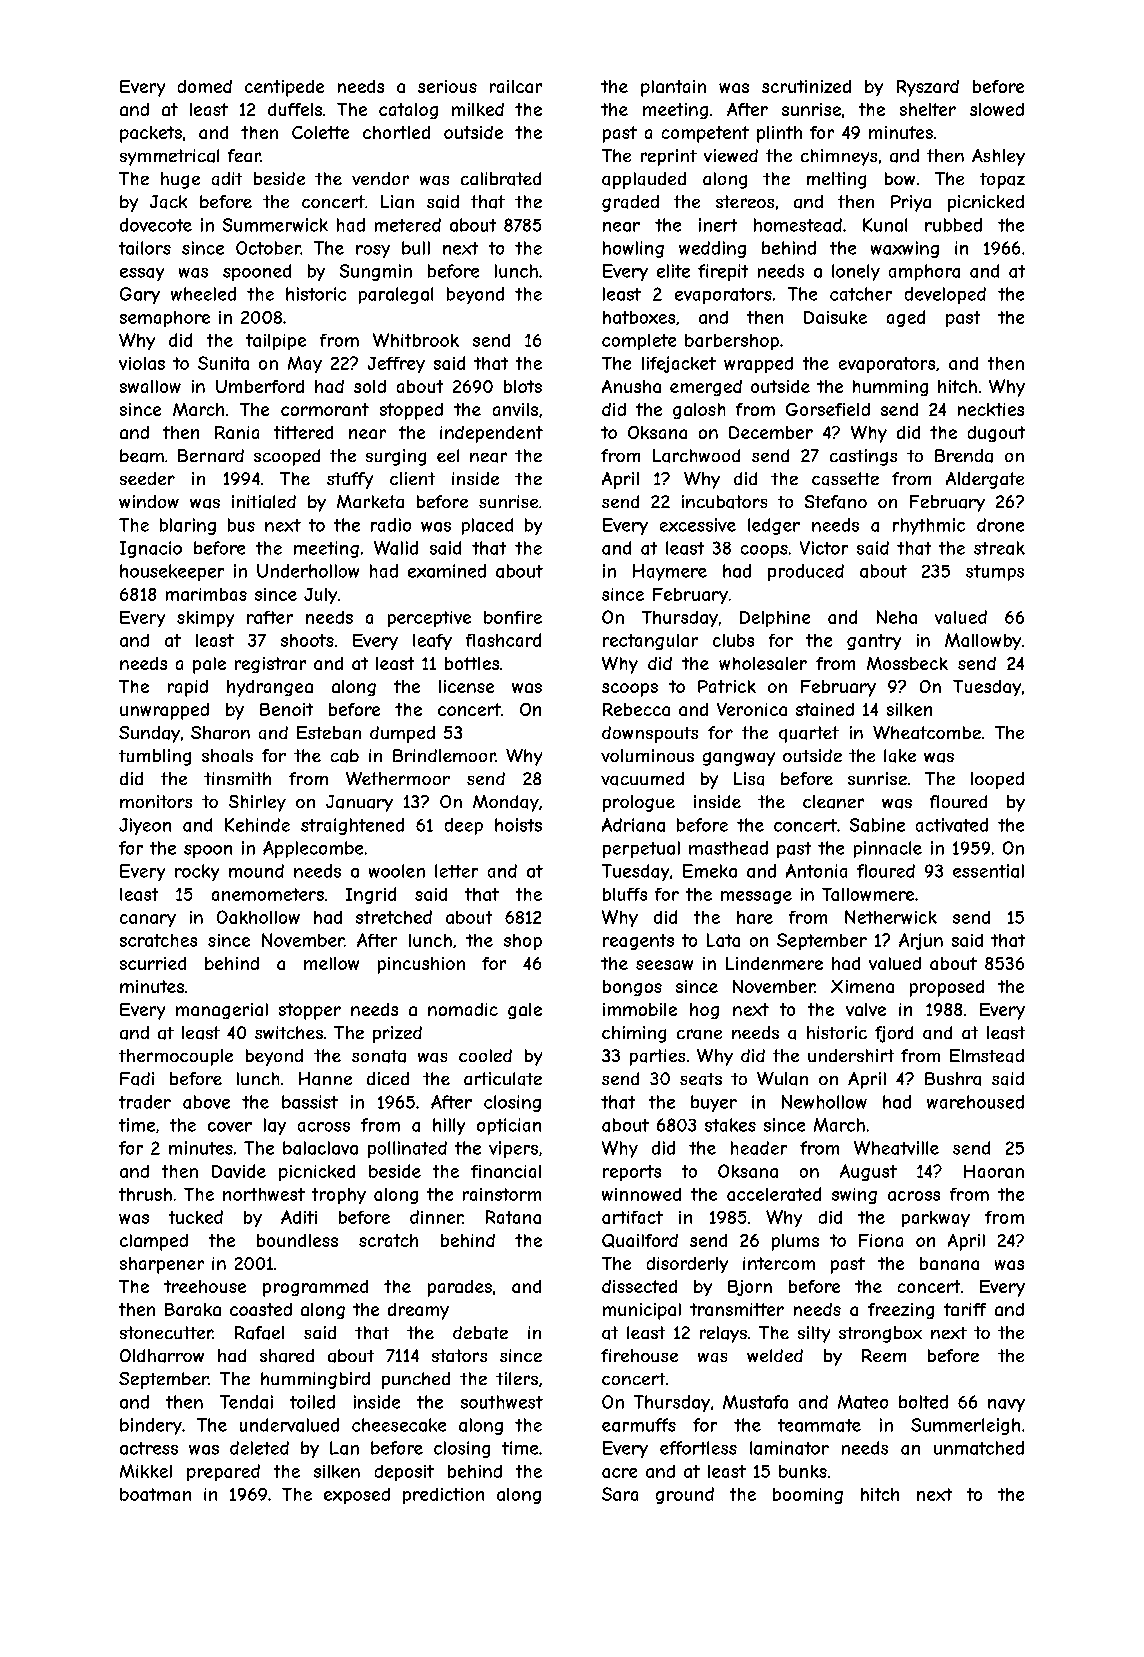 This image has width=1144, height=1657. I want to click on domed, so click(205, 86).
